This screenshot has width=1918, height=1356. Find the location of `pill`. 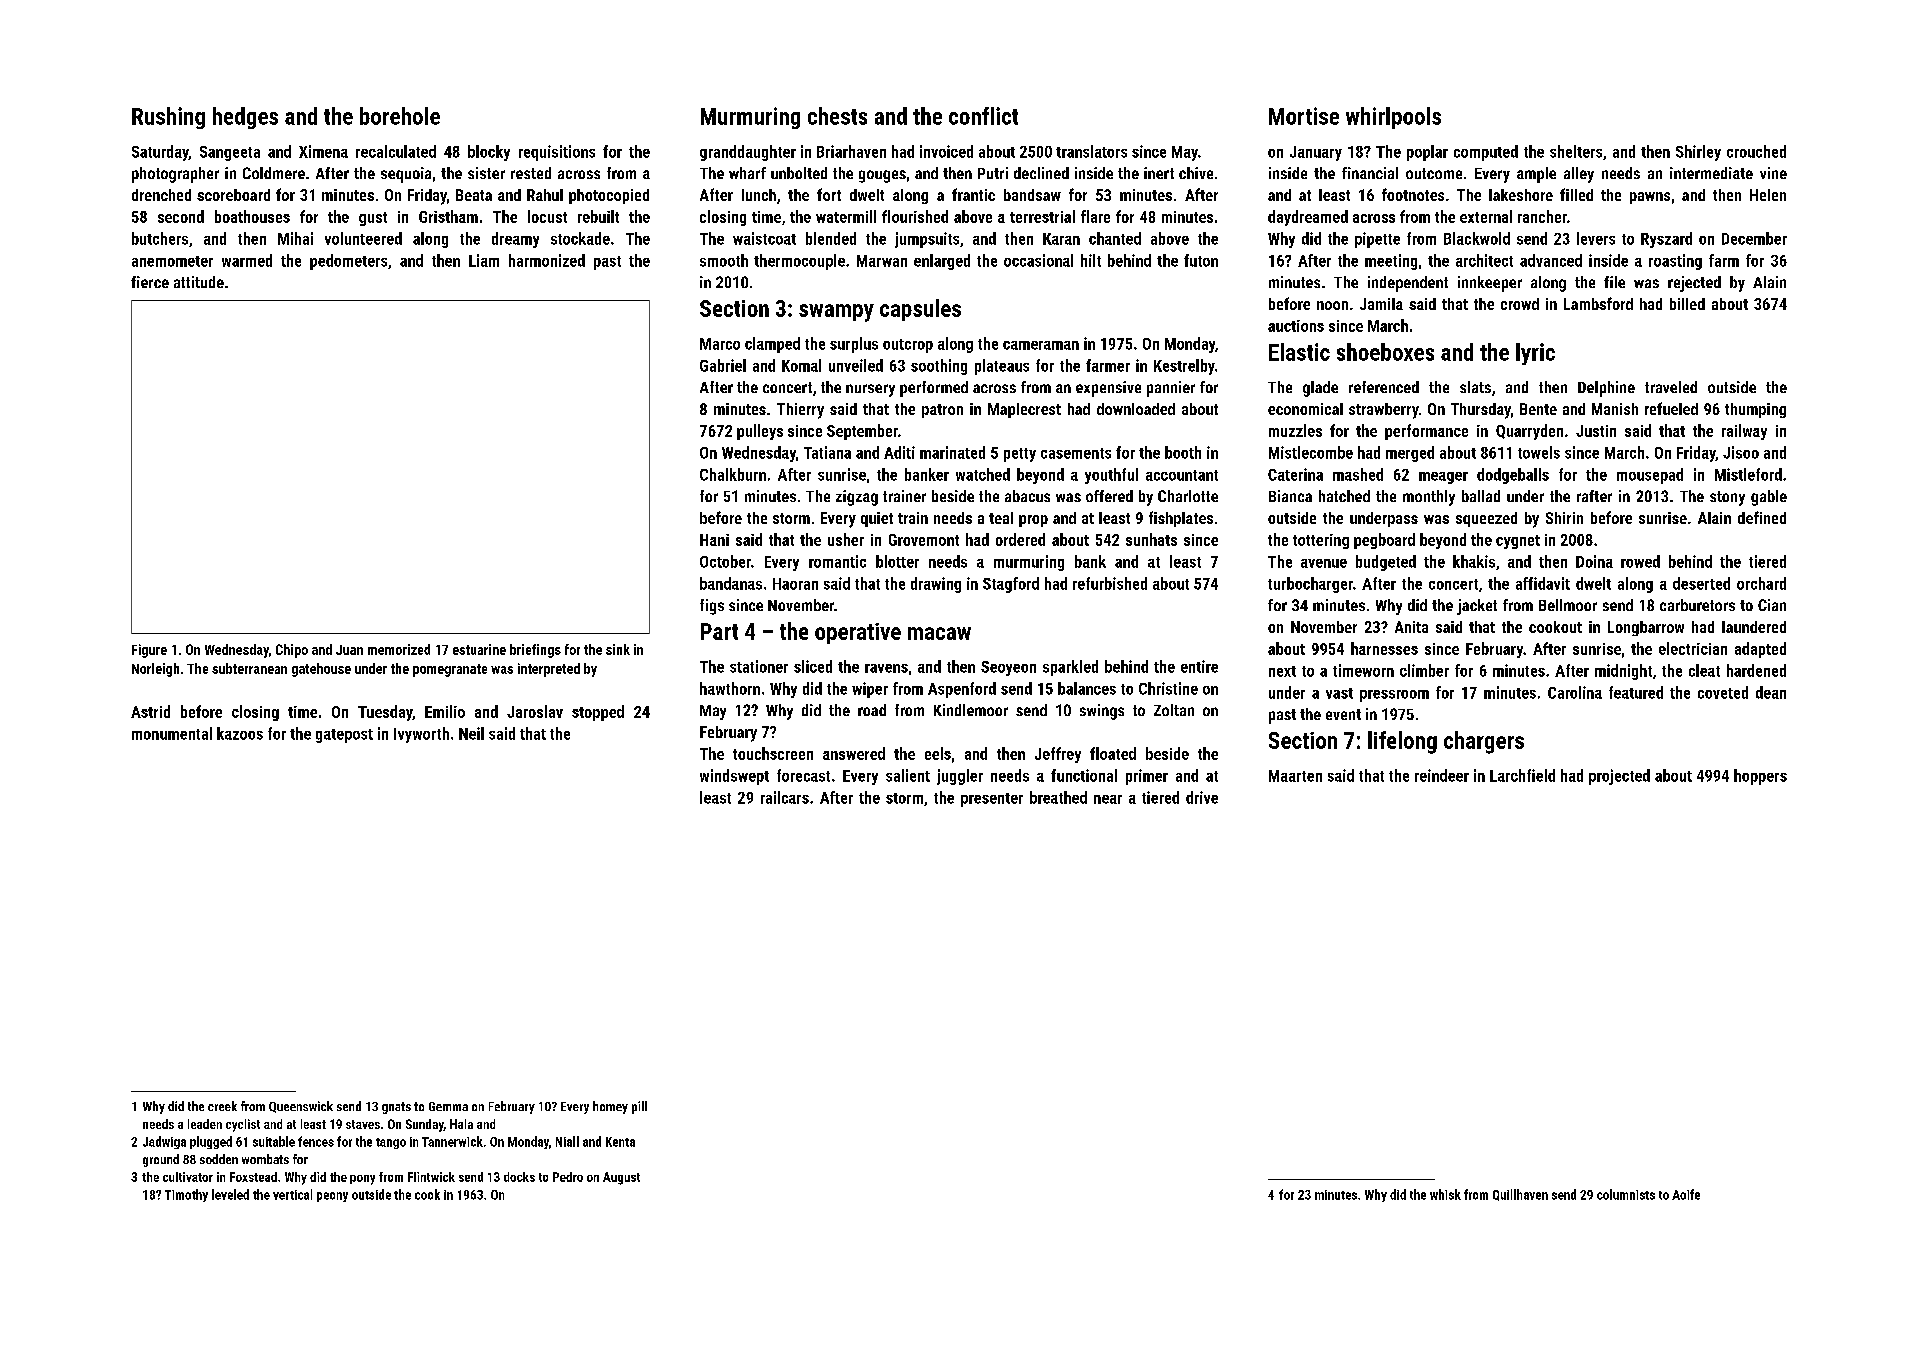

pill is located at coordinates (639, 1107).
